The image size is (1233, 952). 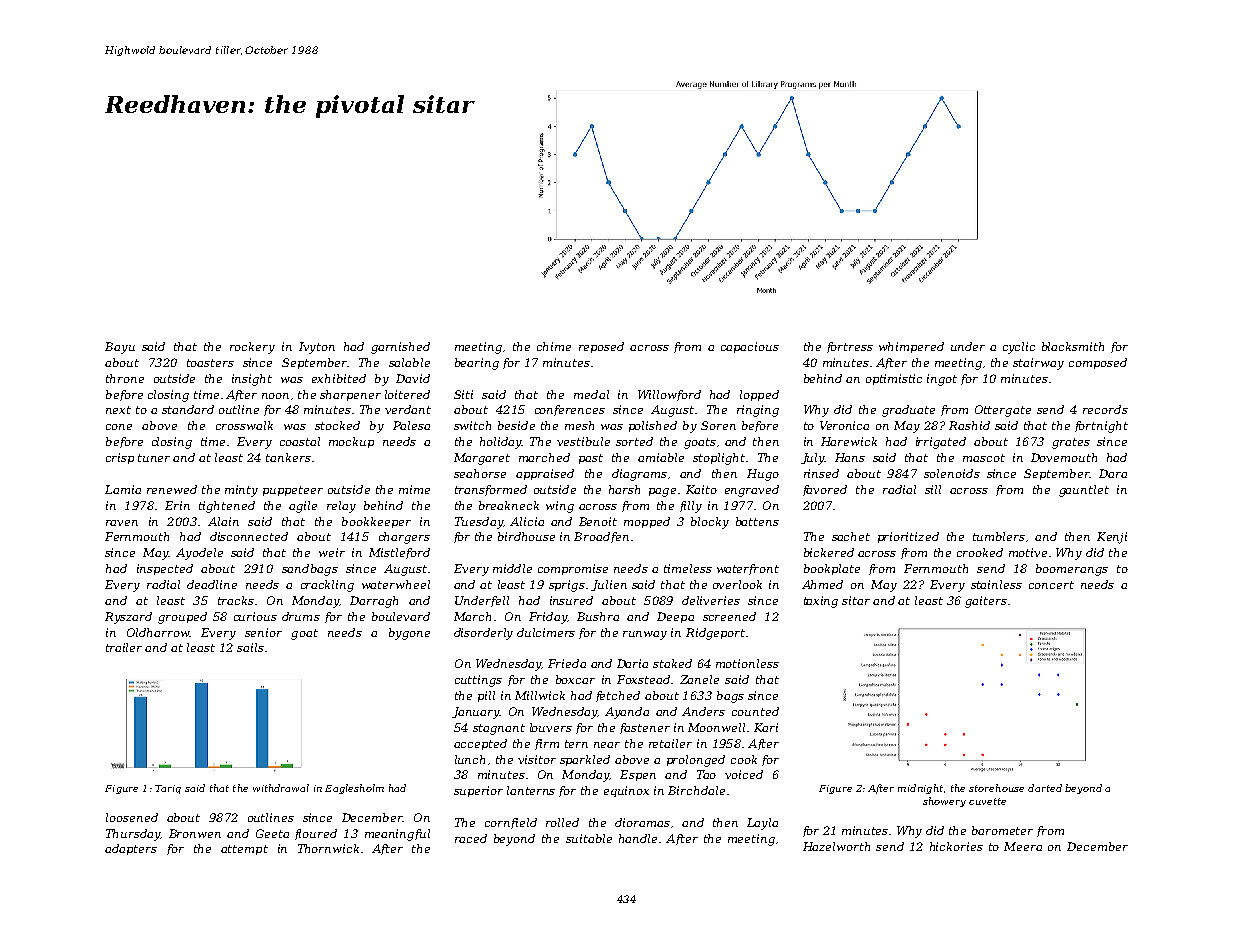 What do you see at coordinates (478, 791) in the screenshot?
I see `superior` at bounding box center [478, 791].
